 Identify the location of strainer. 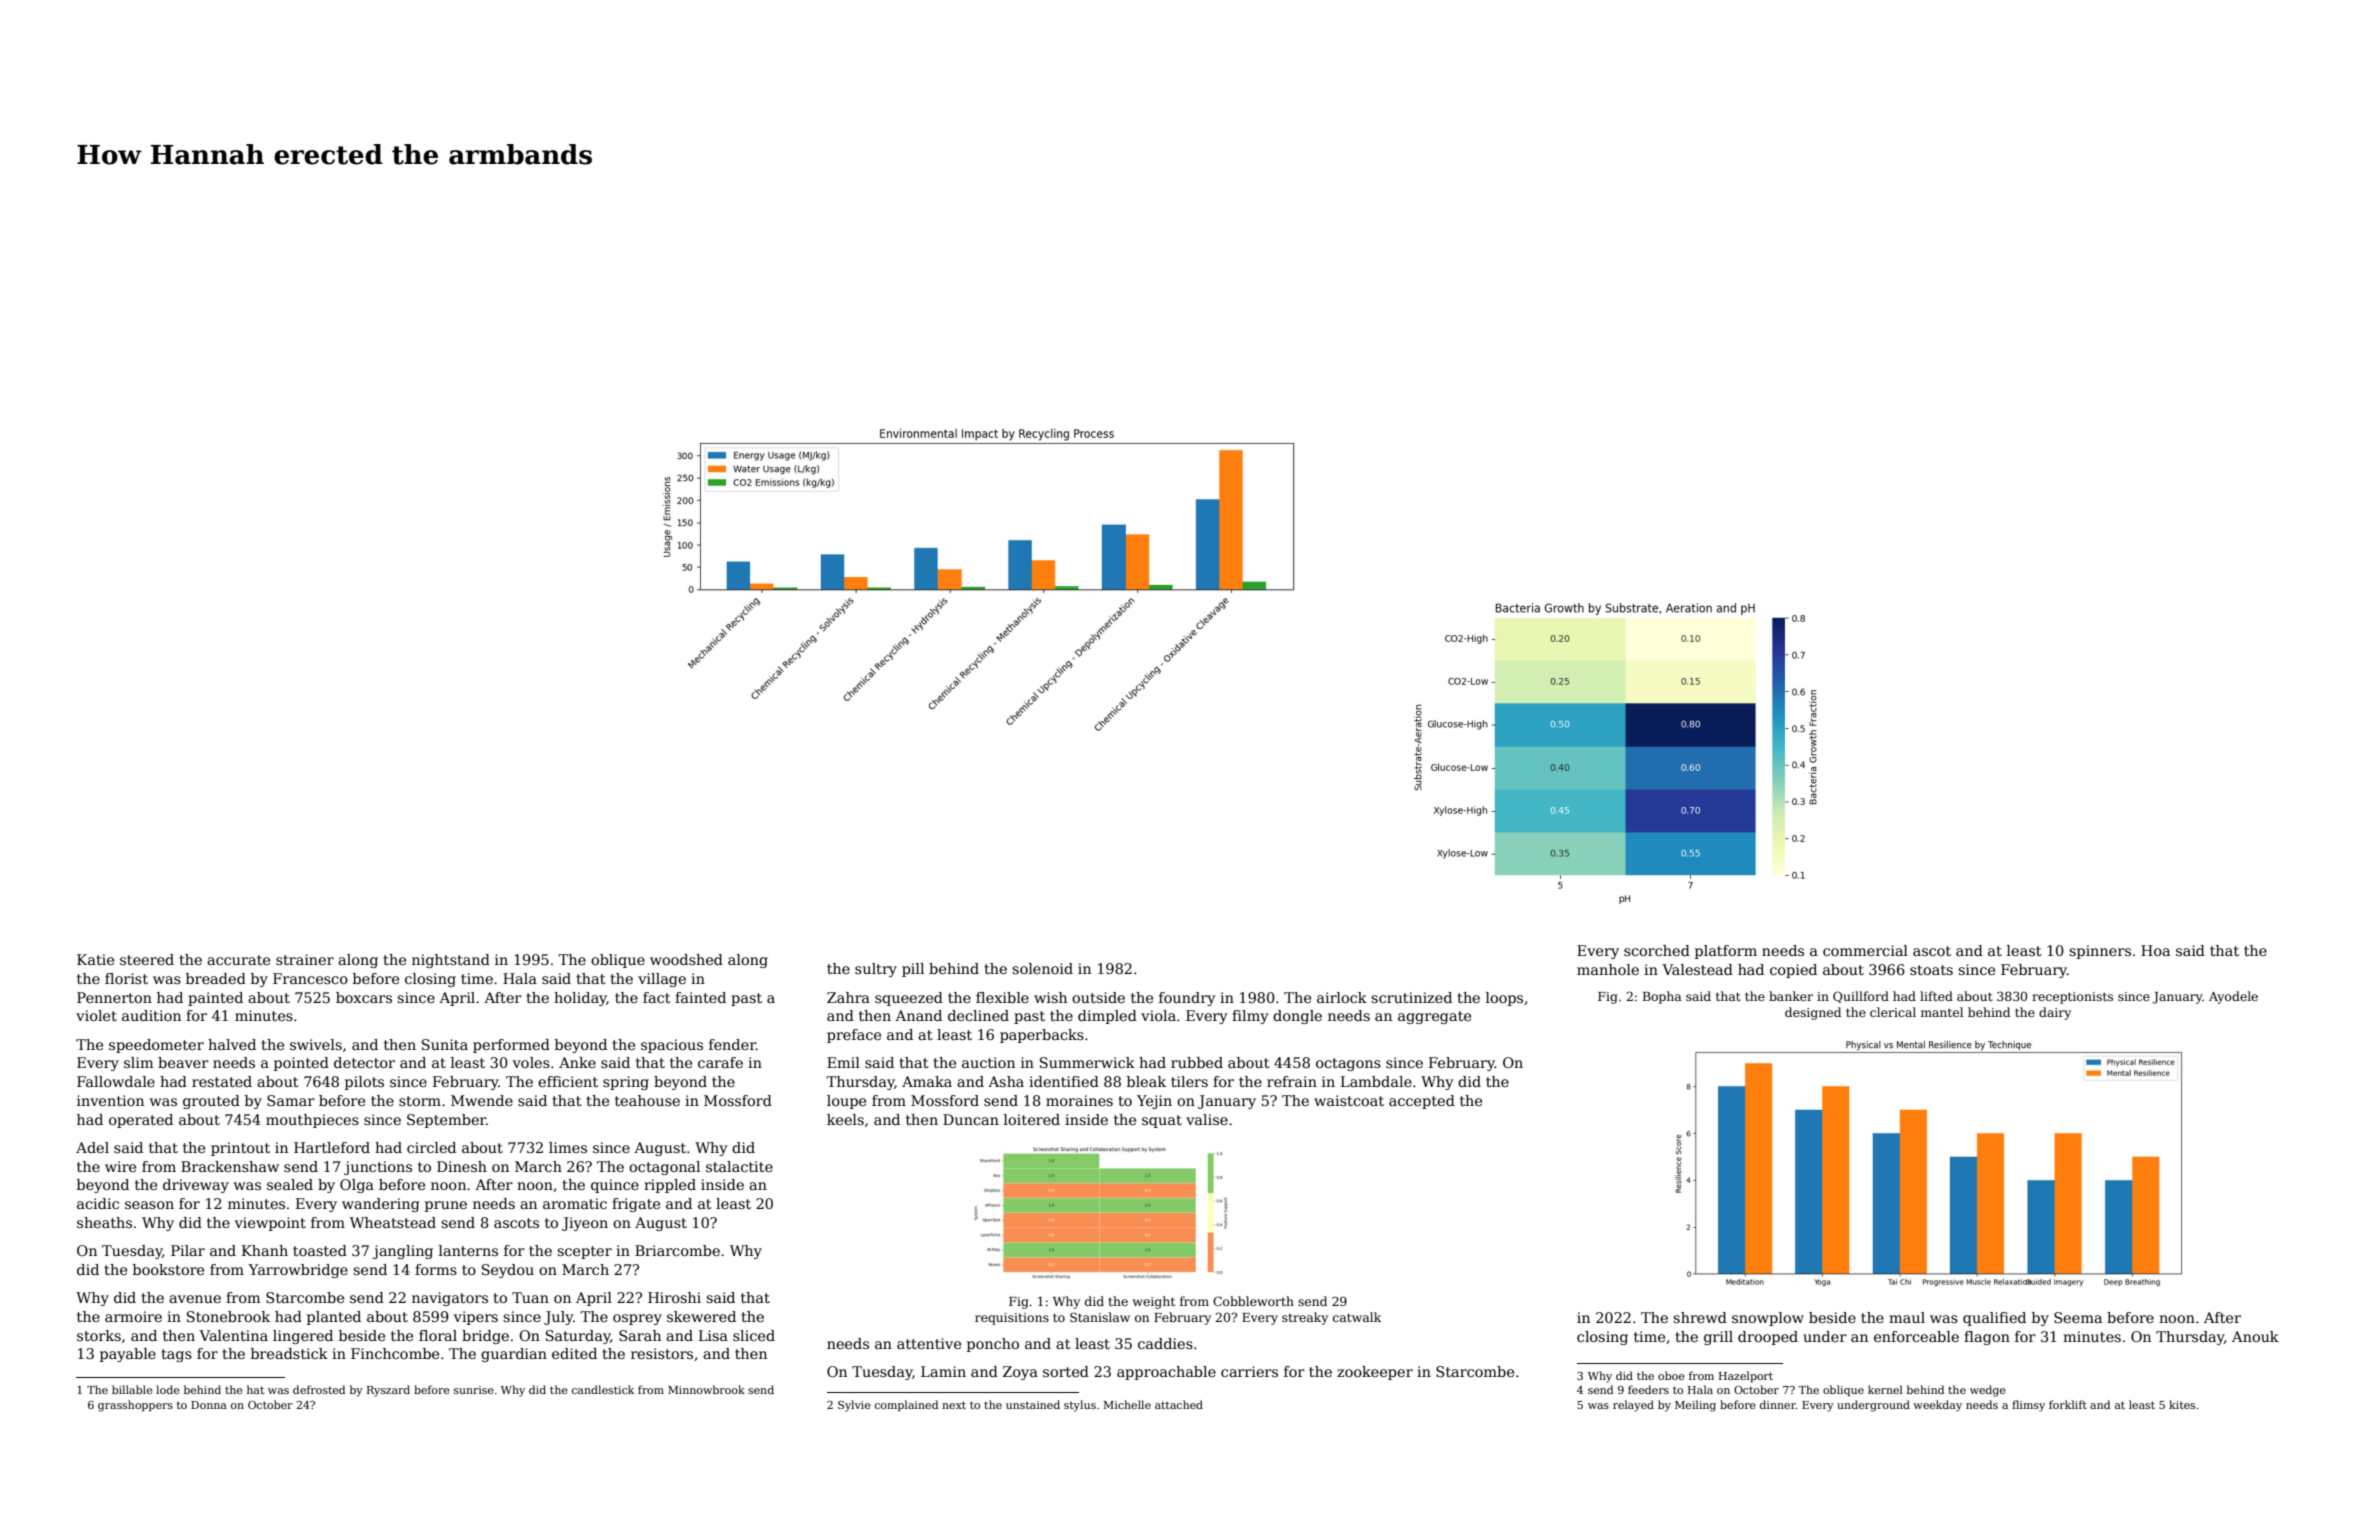
(305, 959).
